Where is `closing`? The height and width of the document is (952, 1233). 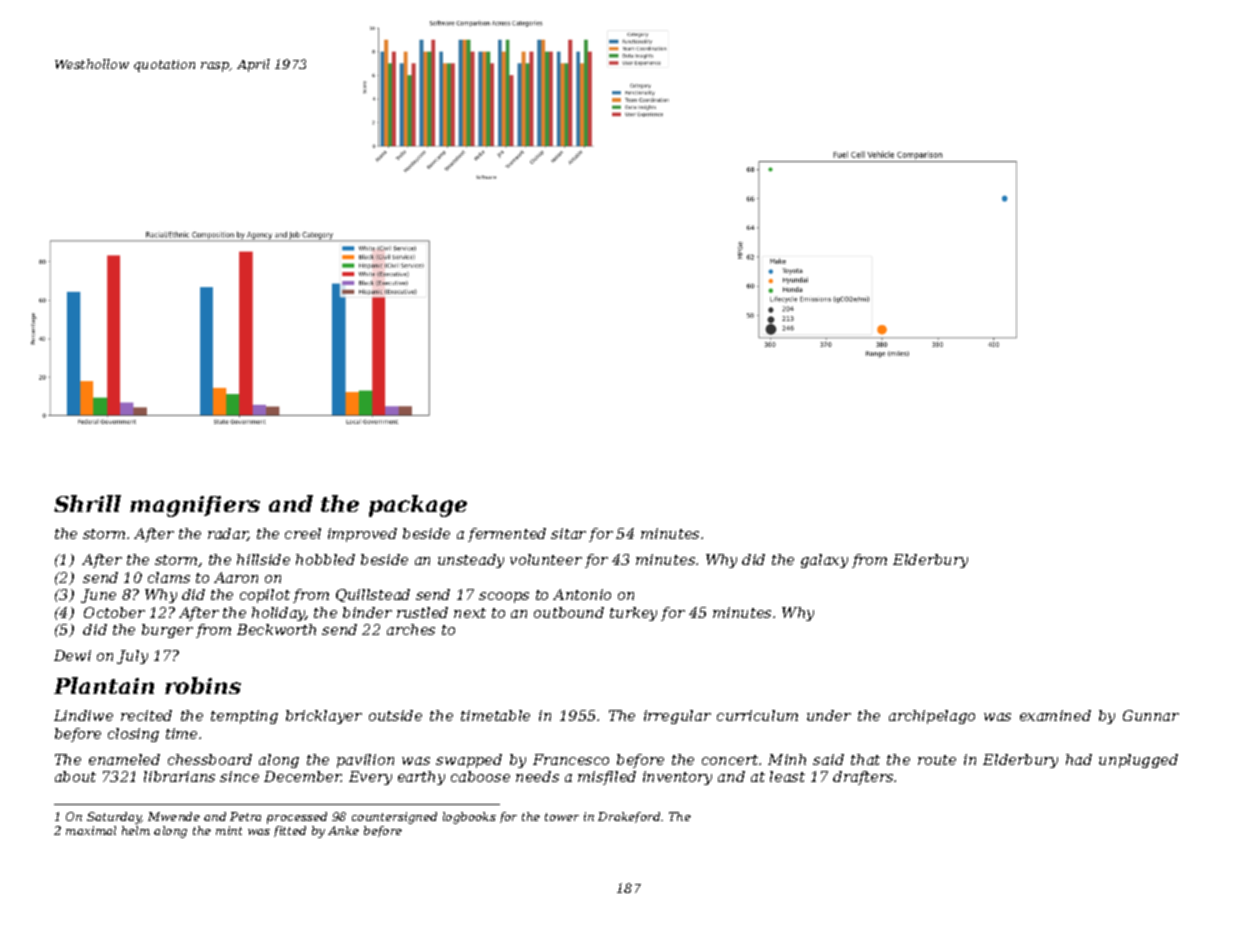 closing is located at coordinates (133, 735).
